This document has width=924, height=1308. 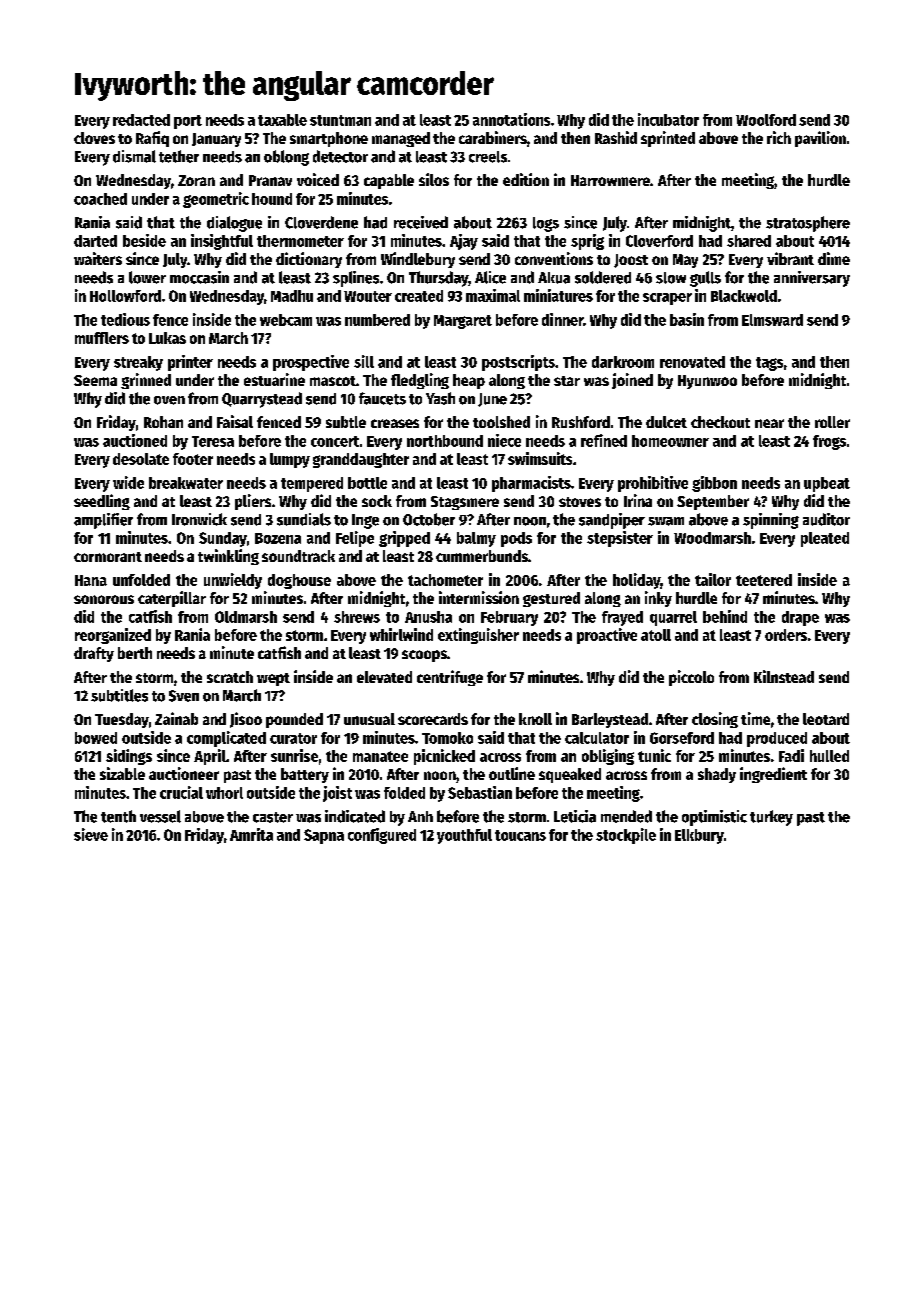 I want to click on Thursday, so click(x=438, y=279).
